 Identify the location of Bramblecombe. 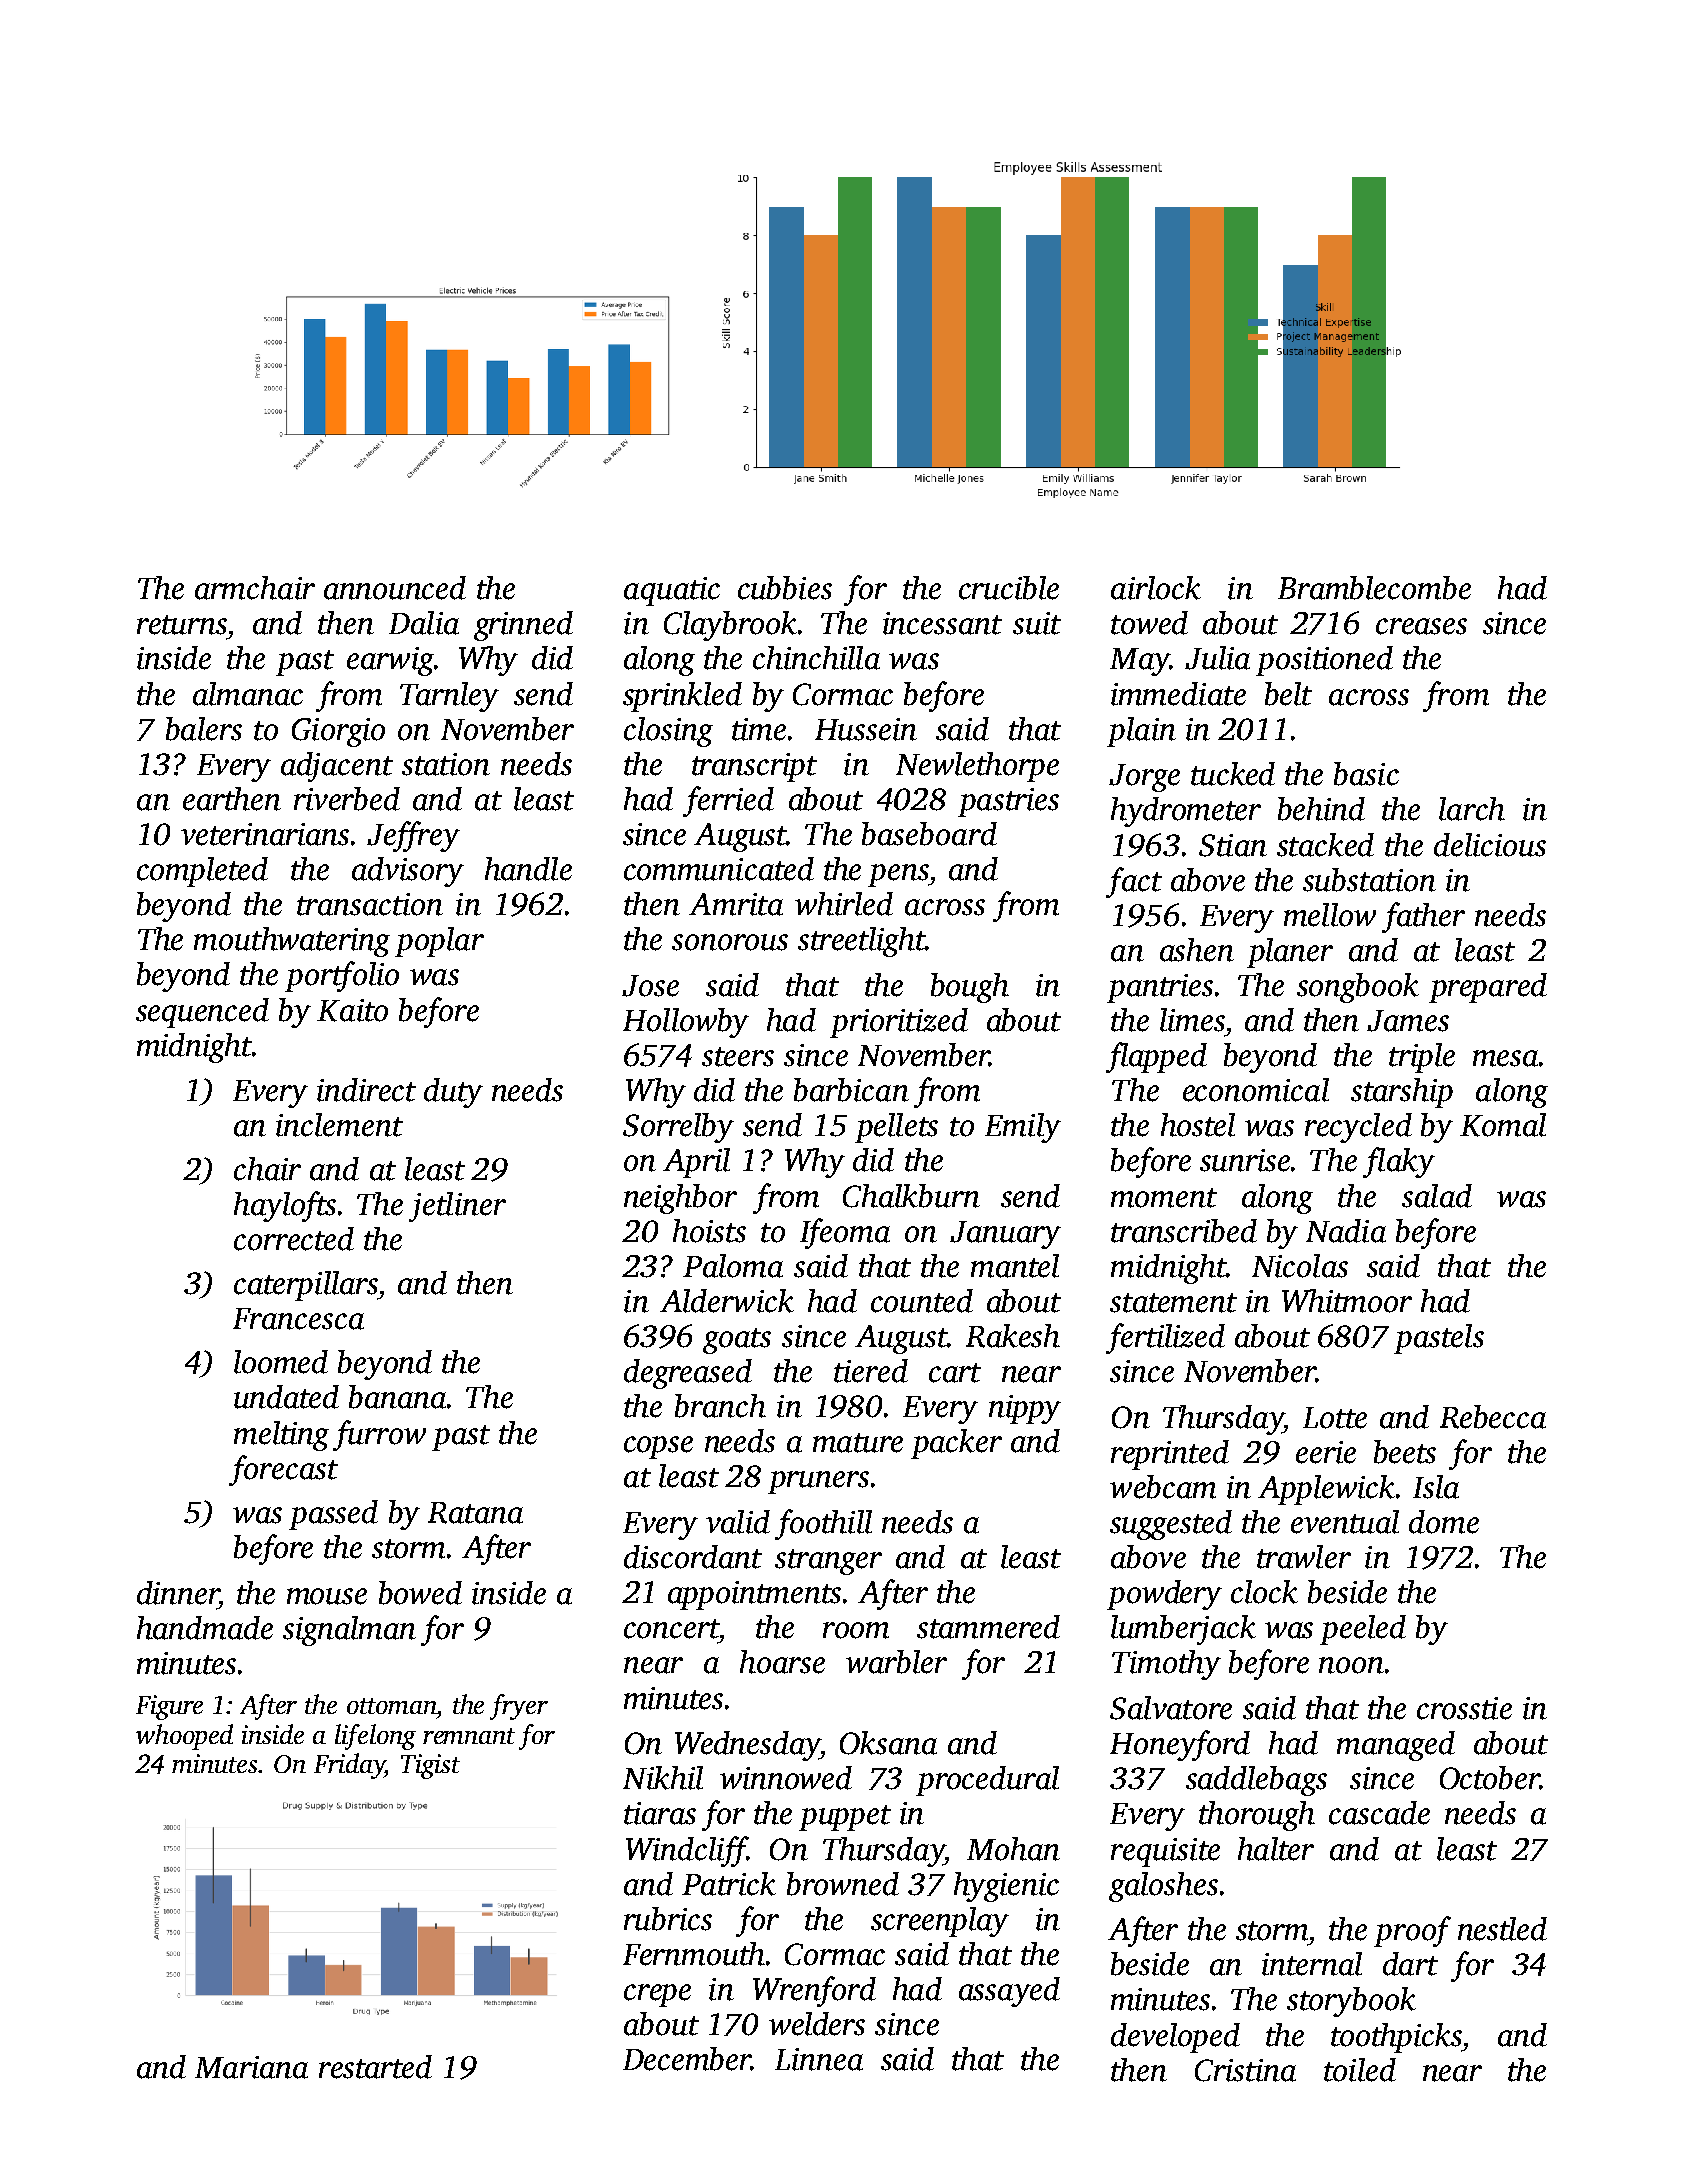
(1374, 588).
